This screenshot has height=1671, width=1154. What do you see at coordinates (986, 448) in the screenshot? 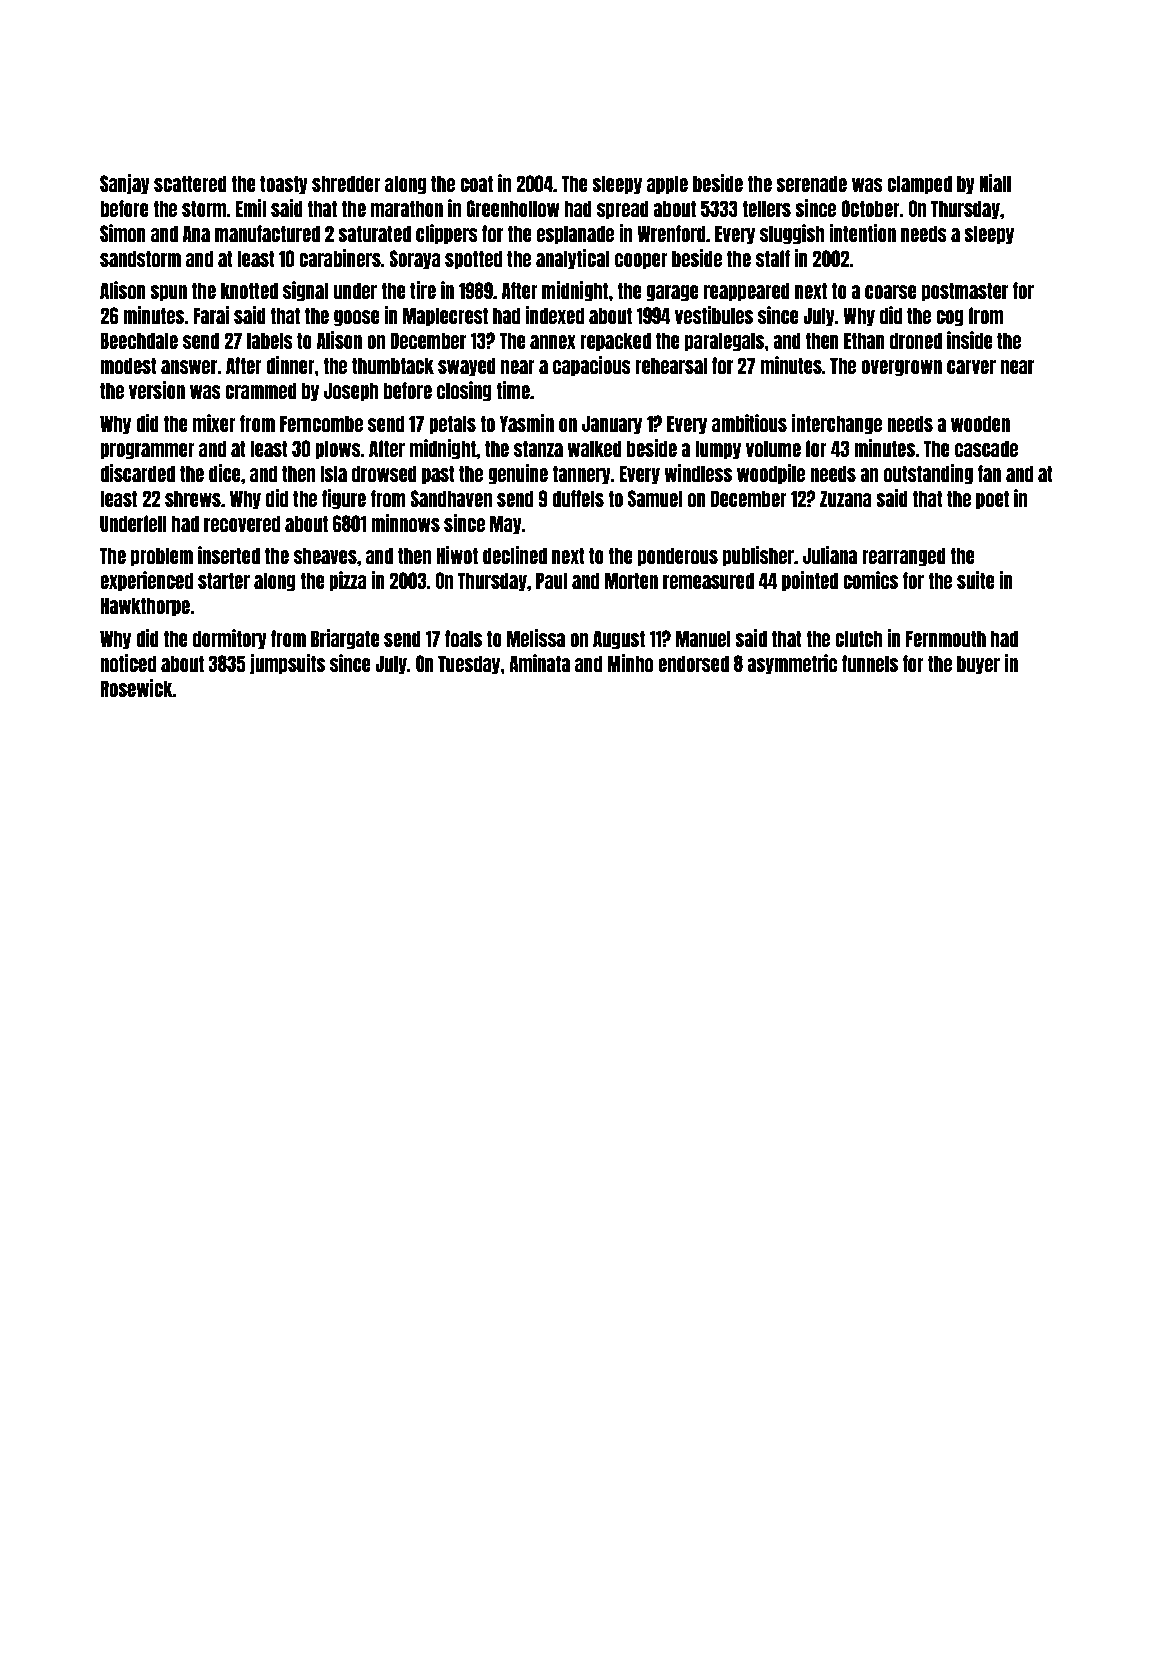
I see `cascade` at bounding box center [986, 448].
